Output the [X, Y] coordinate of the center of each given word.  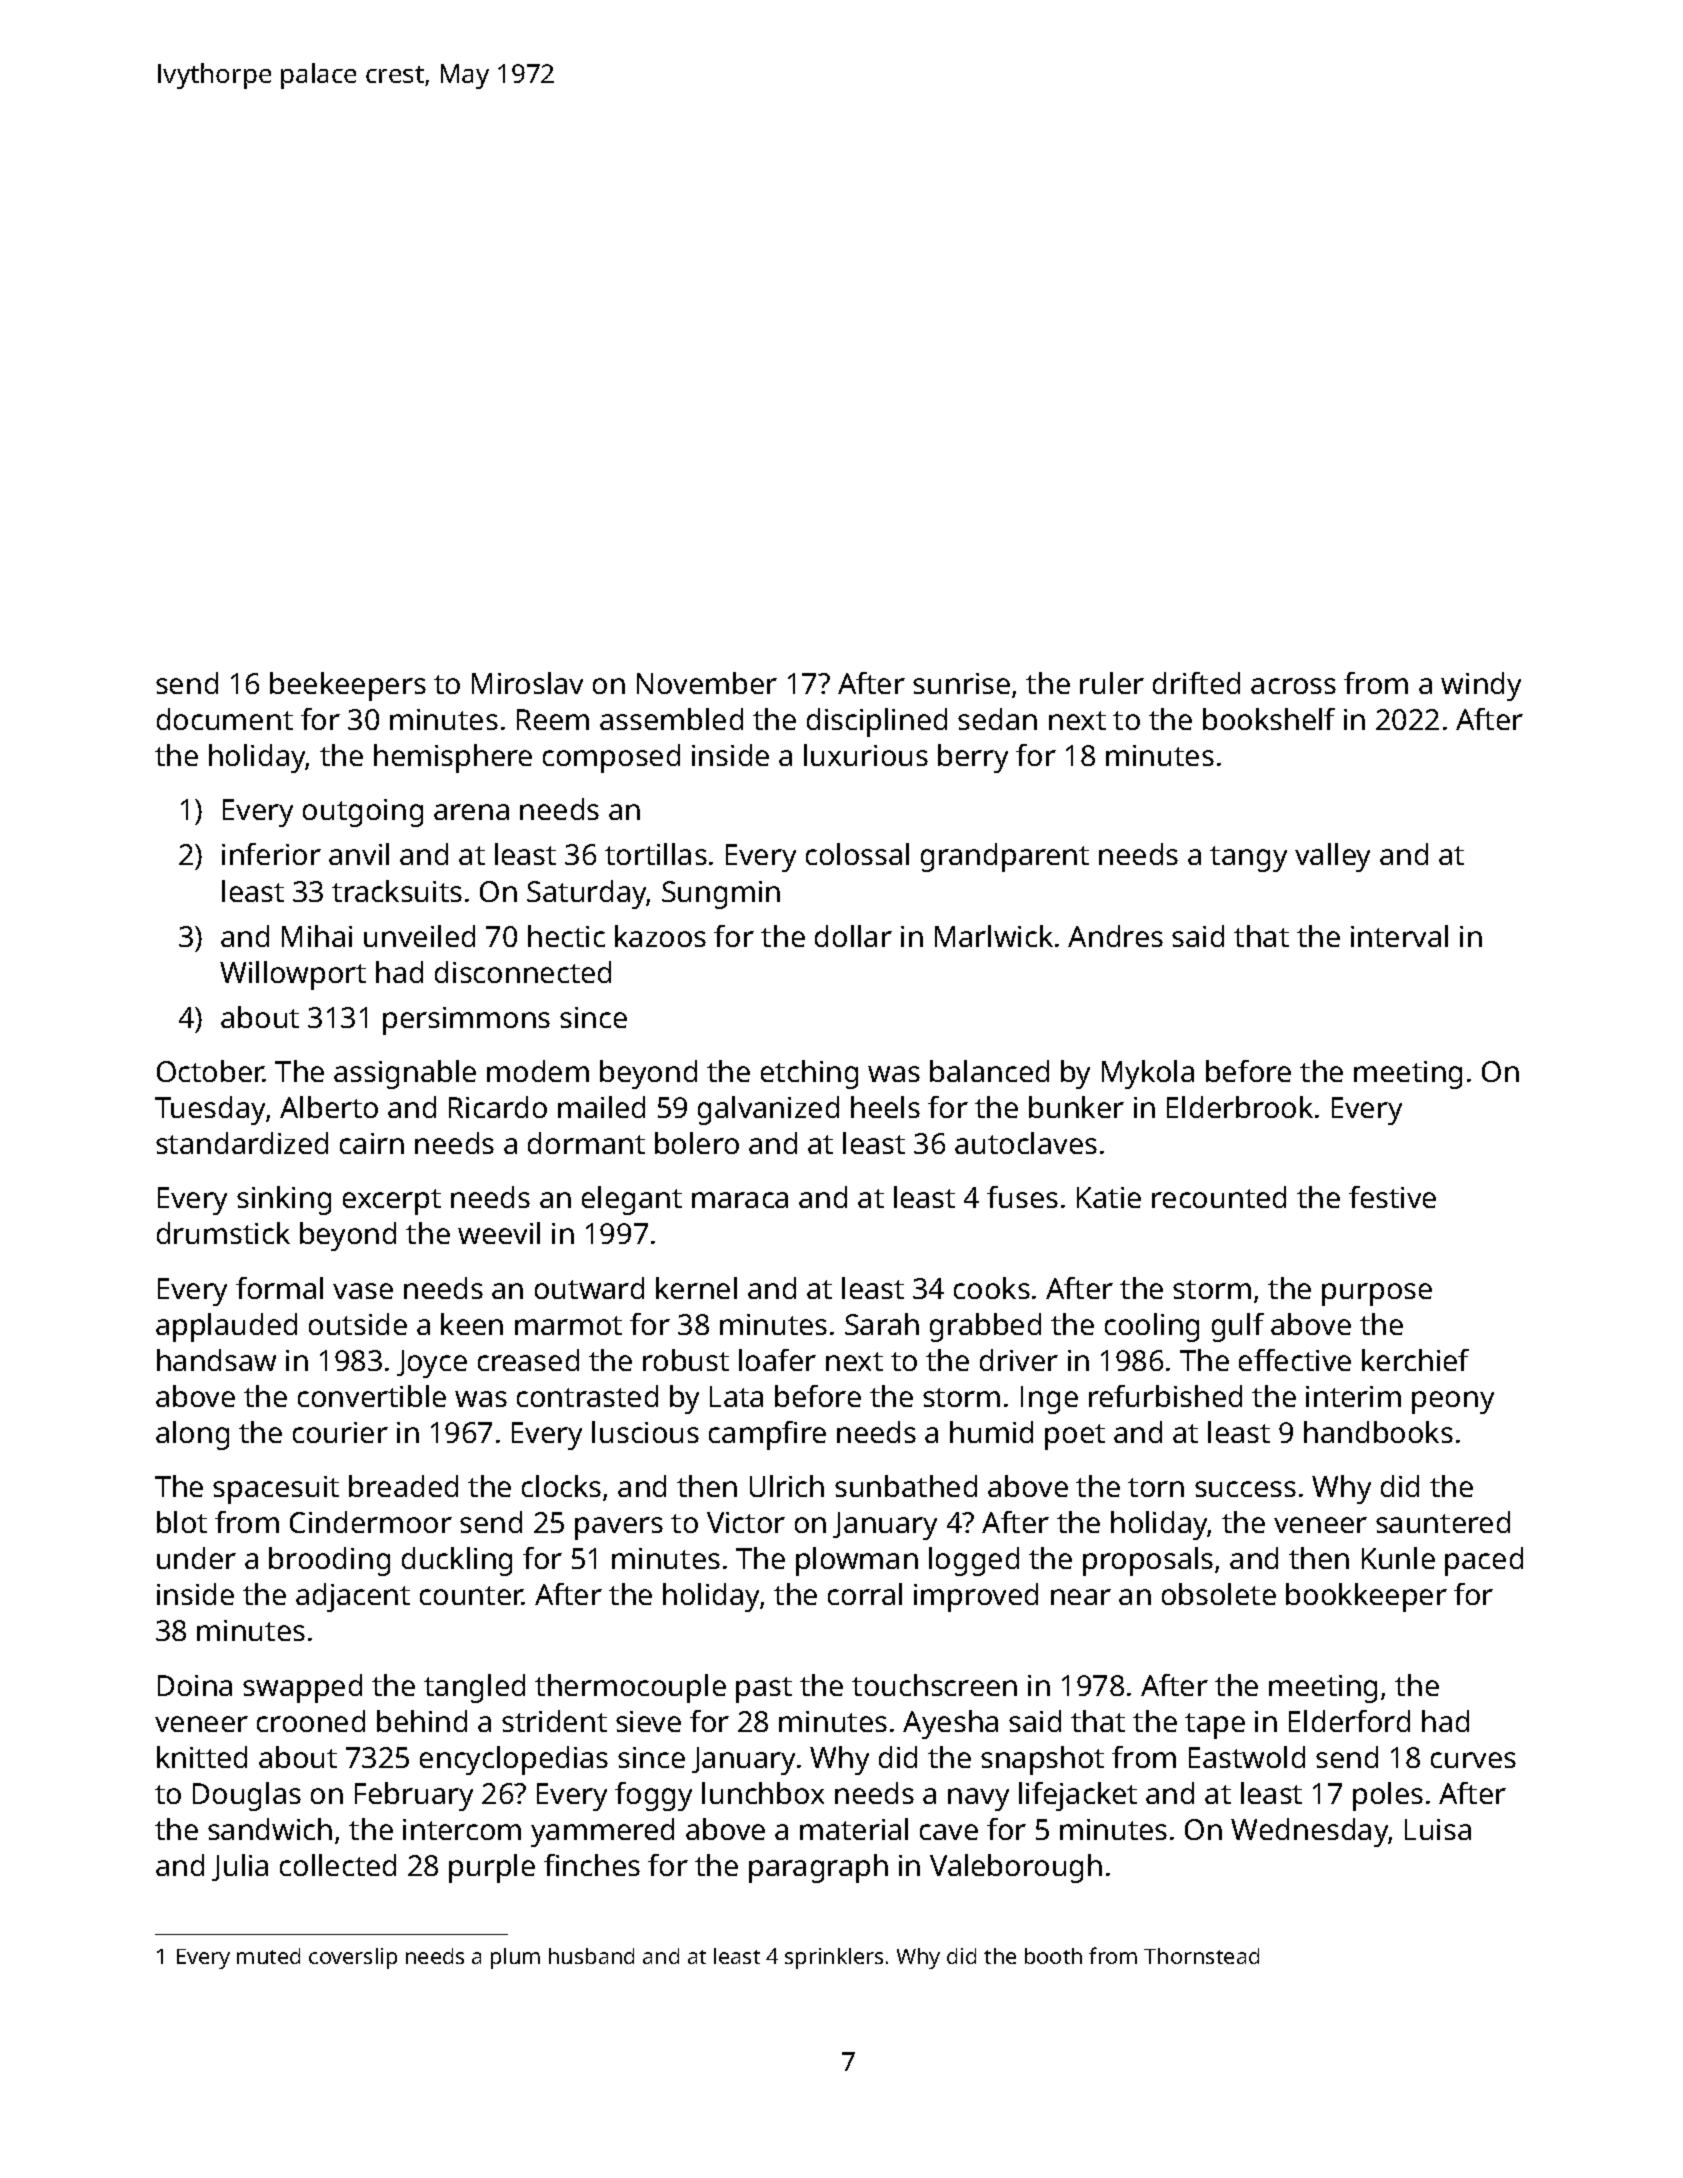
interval [1399, 936]
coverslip [353, 1958]
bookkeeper [1366, 1597]
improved [976, 1597]
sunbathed [906, 1486]
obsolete [1219, 1594]
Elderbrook [1240, 1107]
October [210, 1071]
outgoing [363, 813]
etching [809, 1074]
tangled [474, 1688]
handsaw [216, 1360]
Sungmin [721, 895]
